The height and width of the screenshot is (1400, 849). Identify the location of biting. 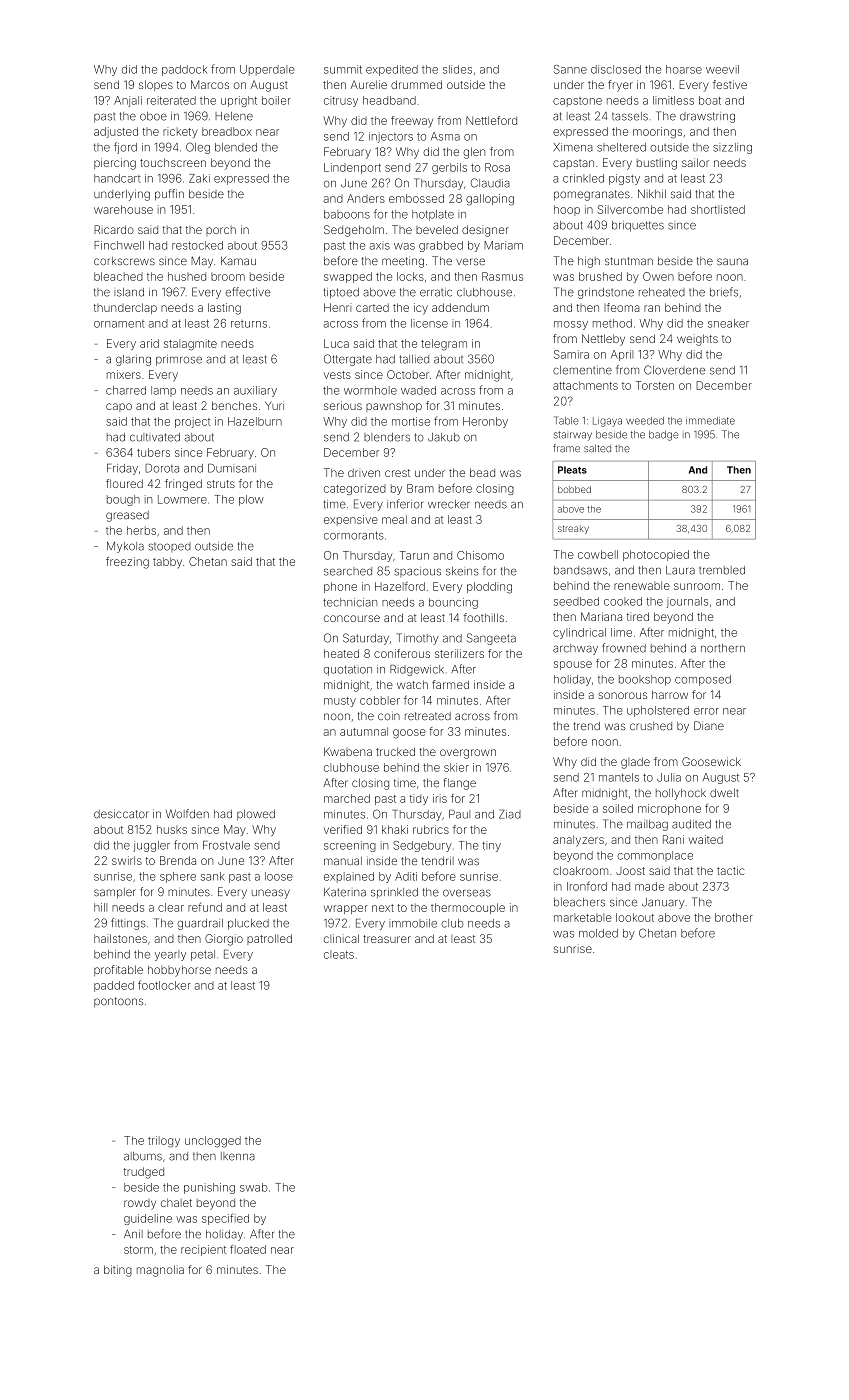
(118, 1271).
